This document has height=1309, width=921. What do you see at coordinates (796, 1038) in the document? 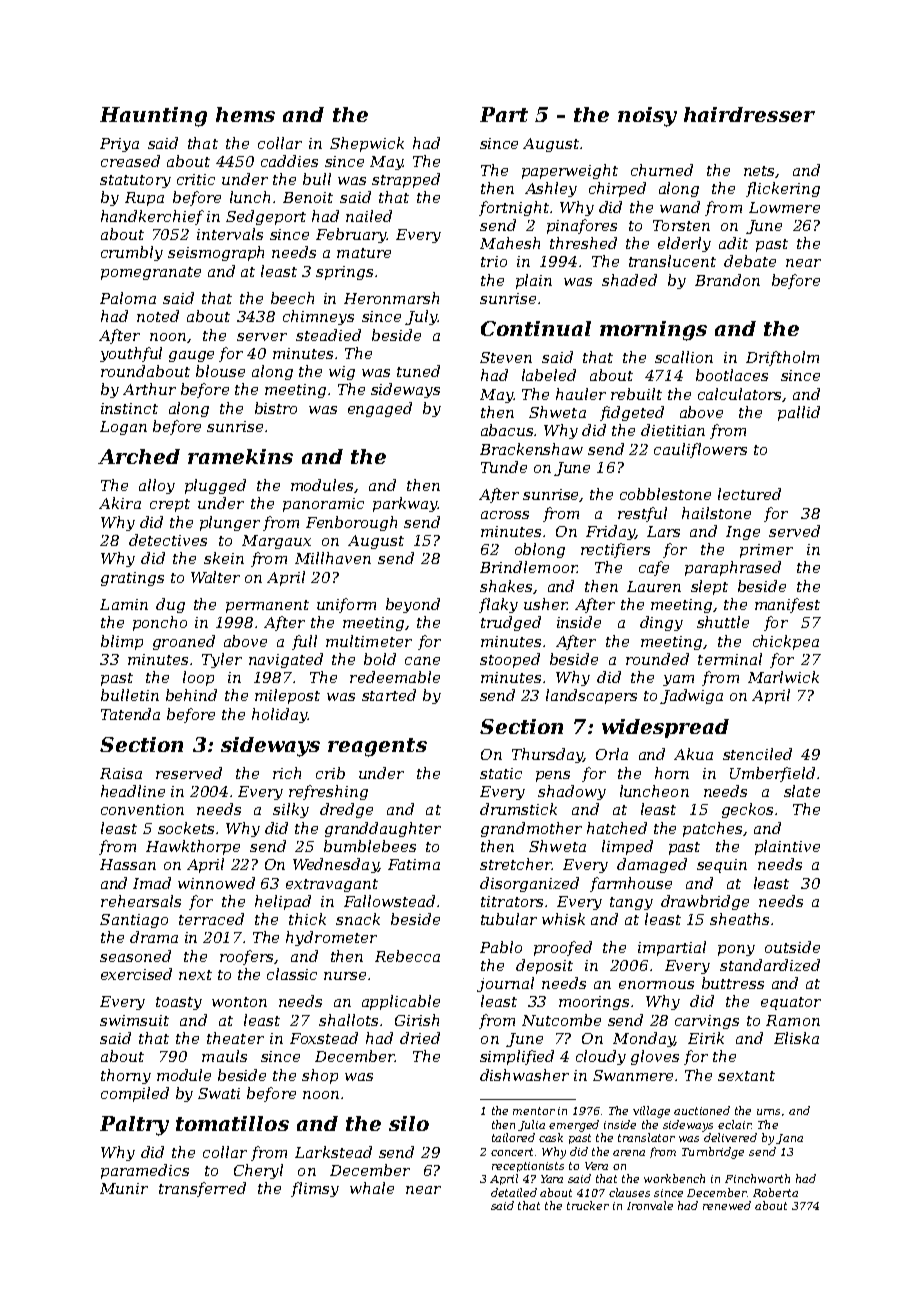
I see `Eliska` at bounding box center [796, 1038].
